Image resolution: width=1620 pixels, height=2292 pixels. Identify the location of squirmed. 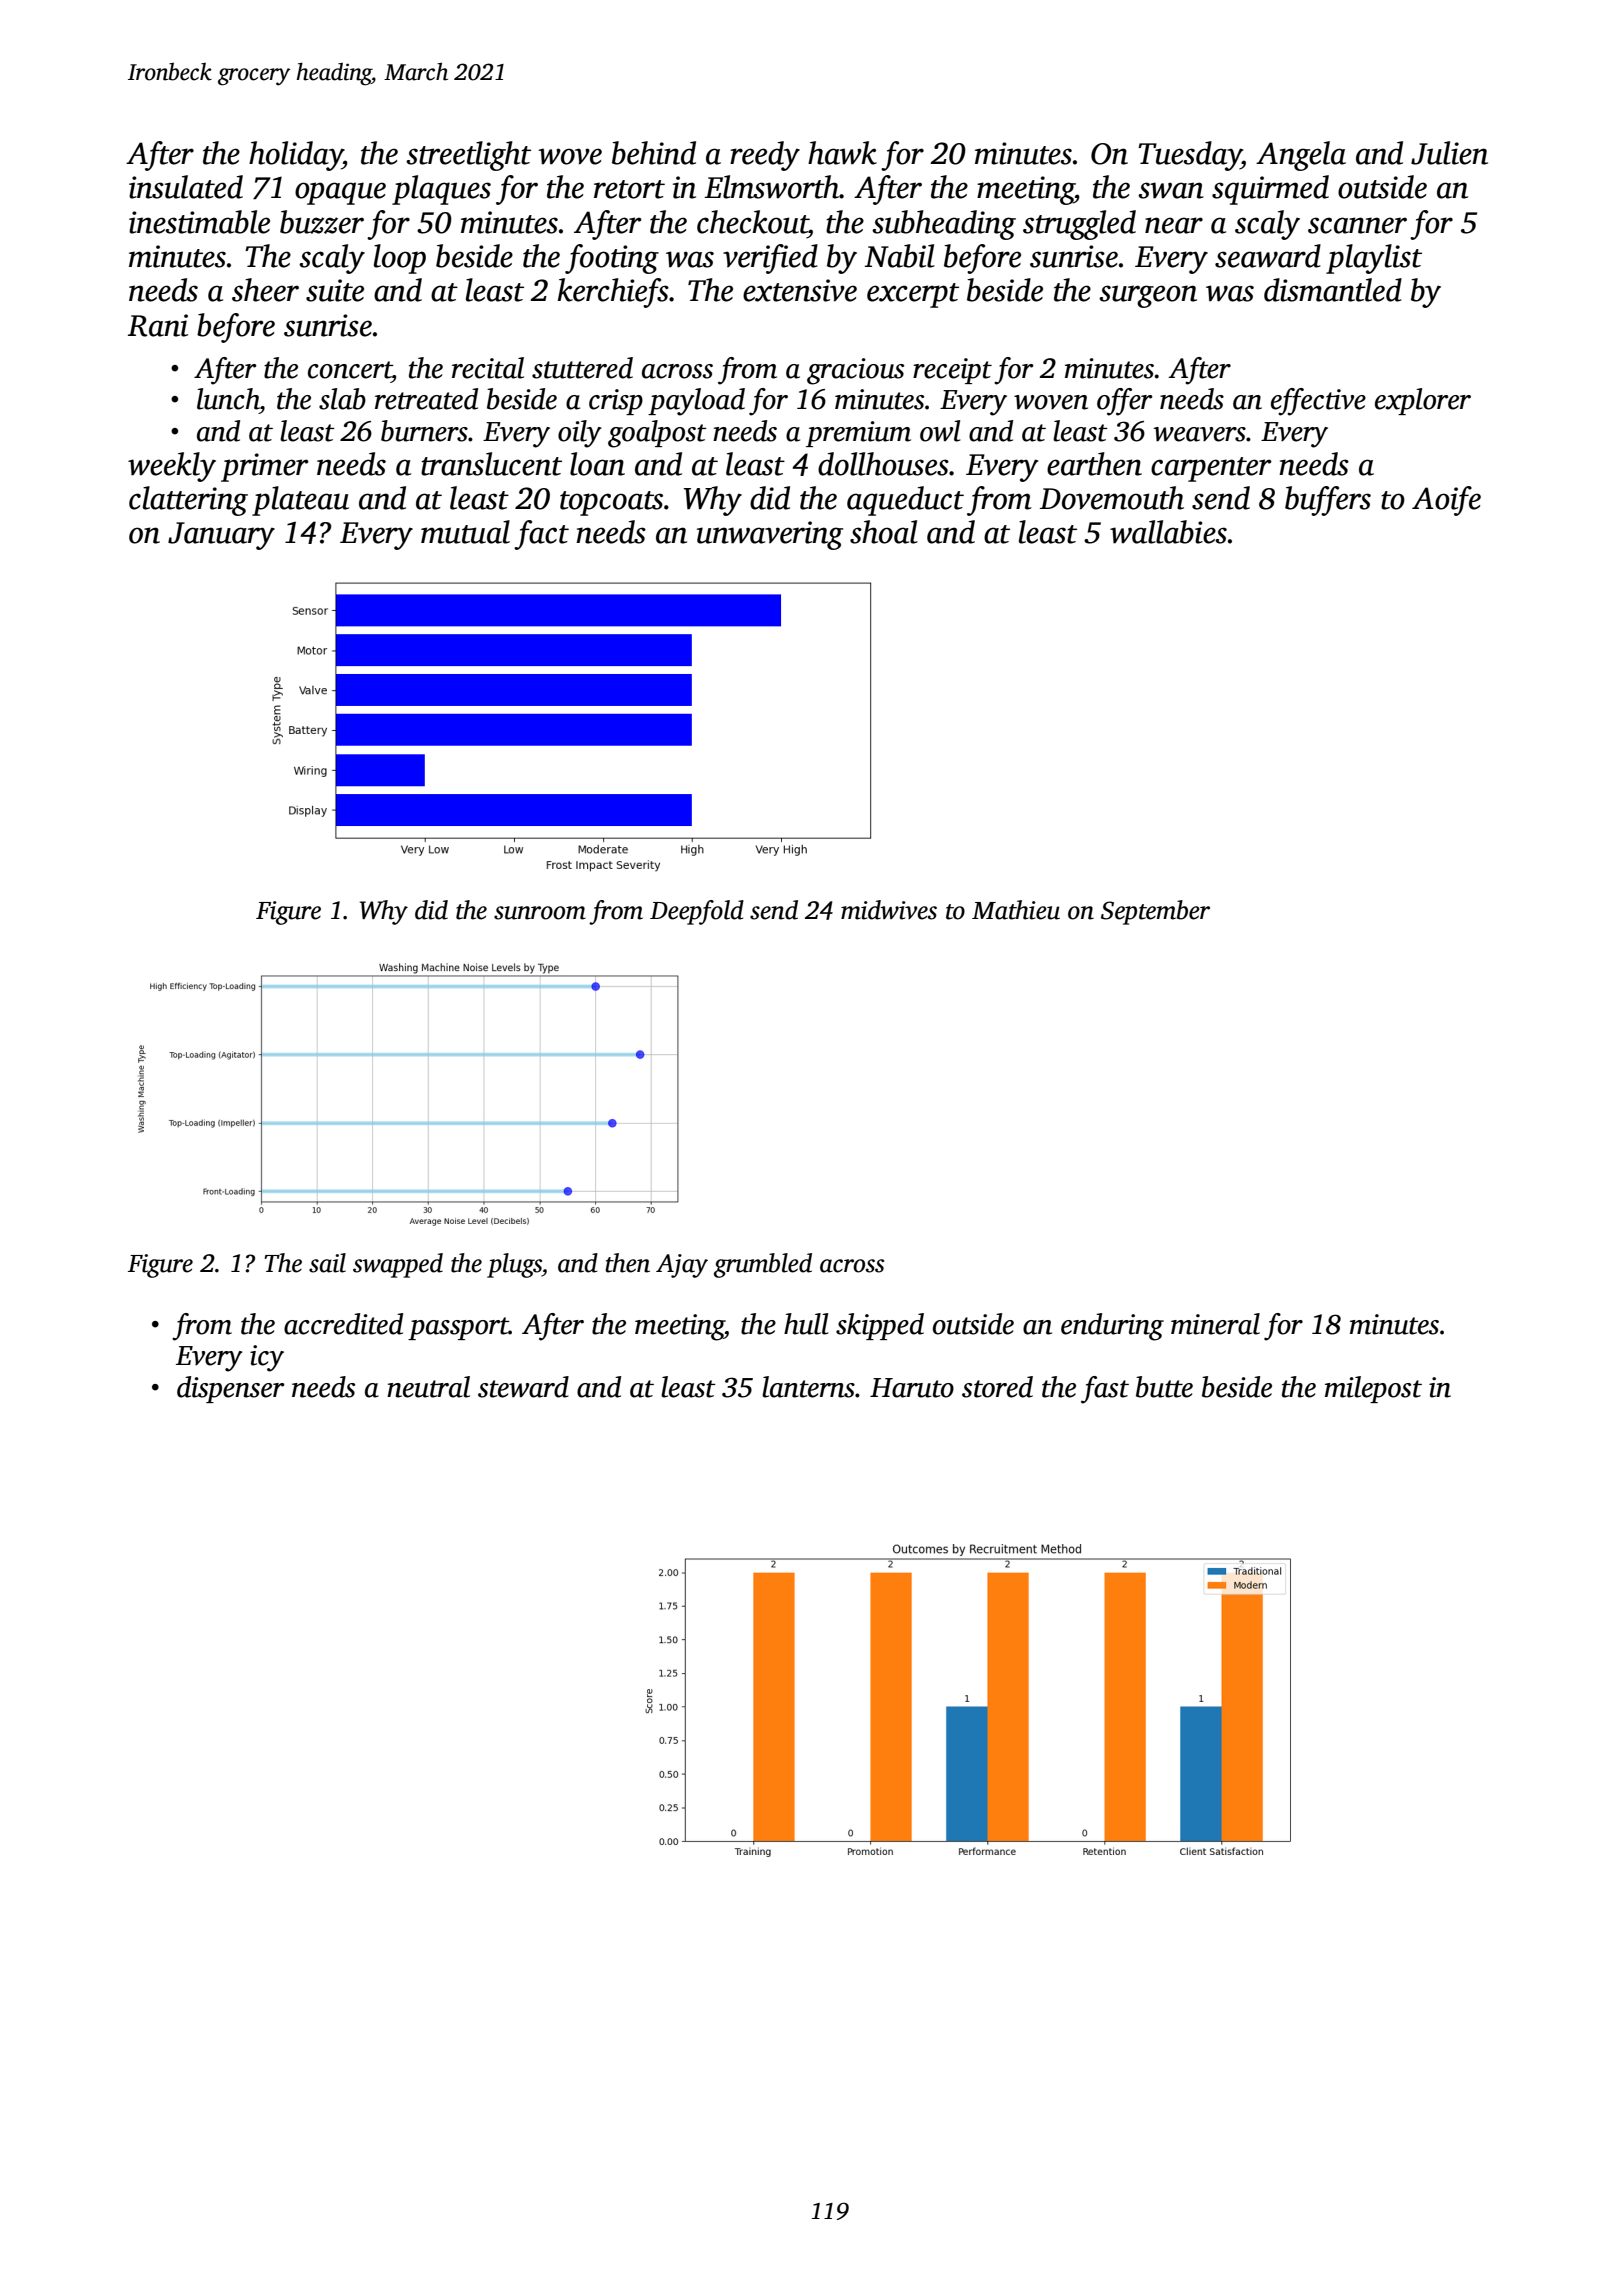
(1270, 190).
